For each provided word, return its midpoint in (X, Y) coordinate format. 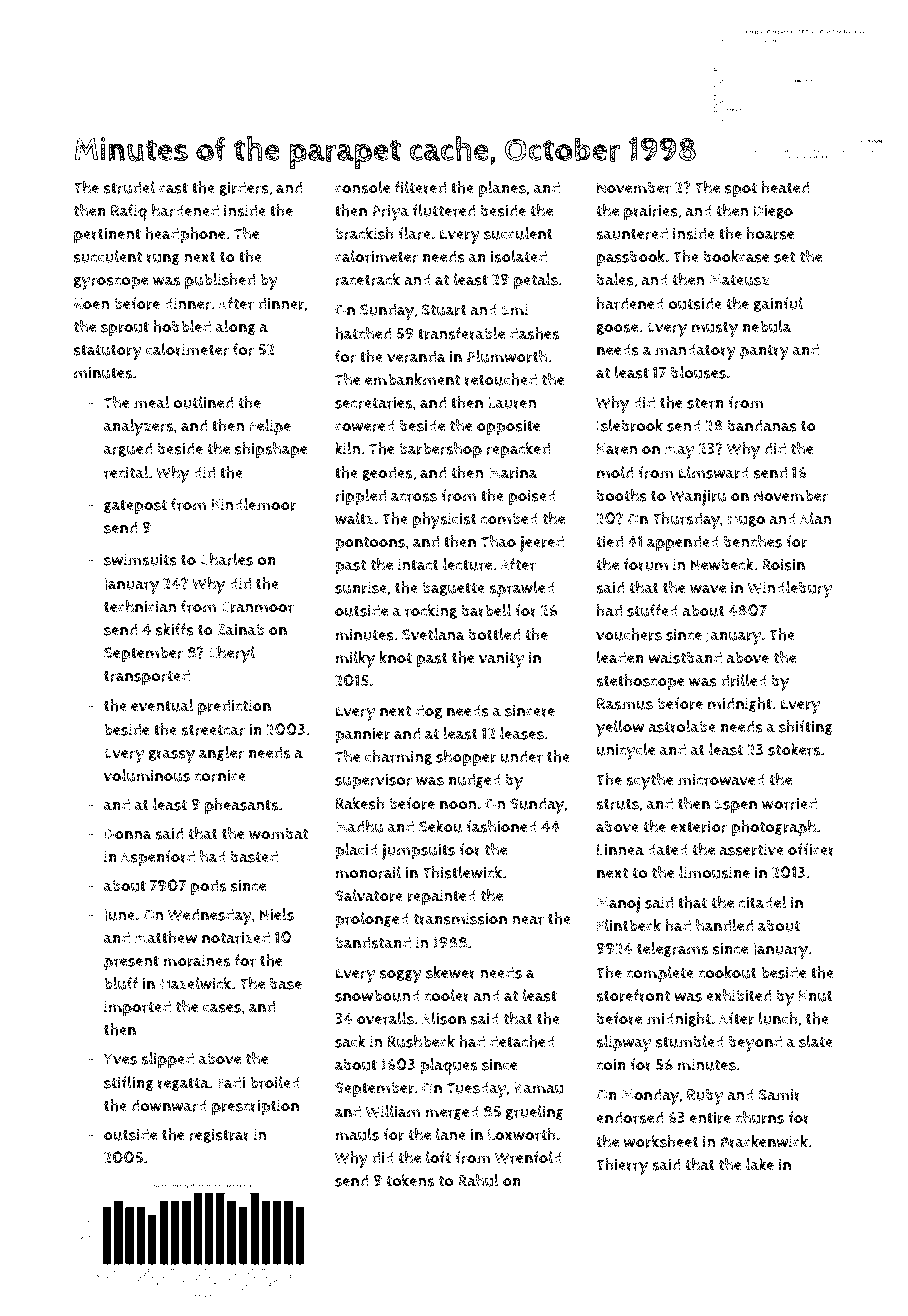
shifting (806, 727)
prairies (651, 212)
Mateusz (739, 280)
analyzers (138, 427)
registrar (219, 1135)
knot (396, 657)
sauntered (632, 233)
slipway (624, 1043)
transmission (460, 918)
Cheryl (231, 654)
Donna (128, 834)
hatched (363, 333)
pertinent (107, 235)
